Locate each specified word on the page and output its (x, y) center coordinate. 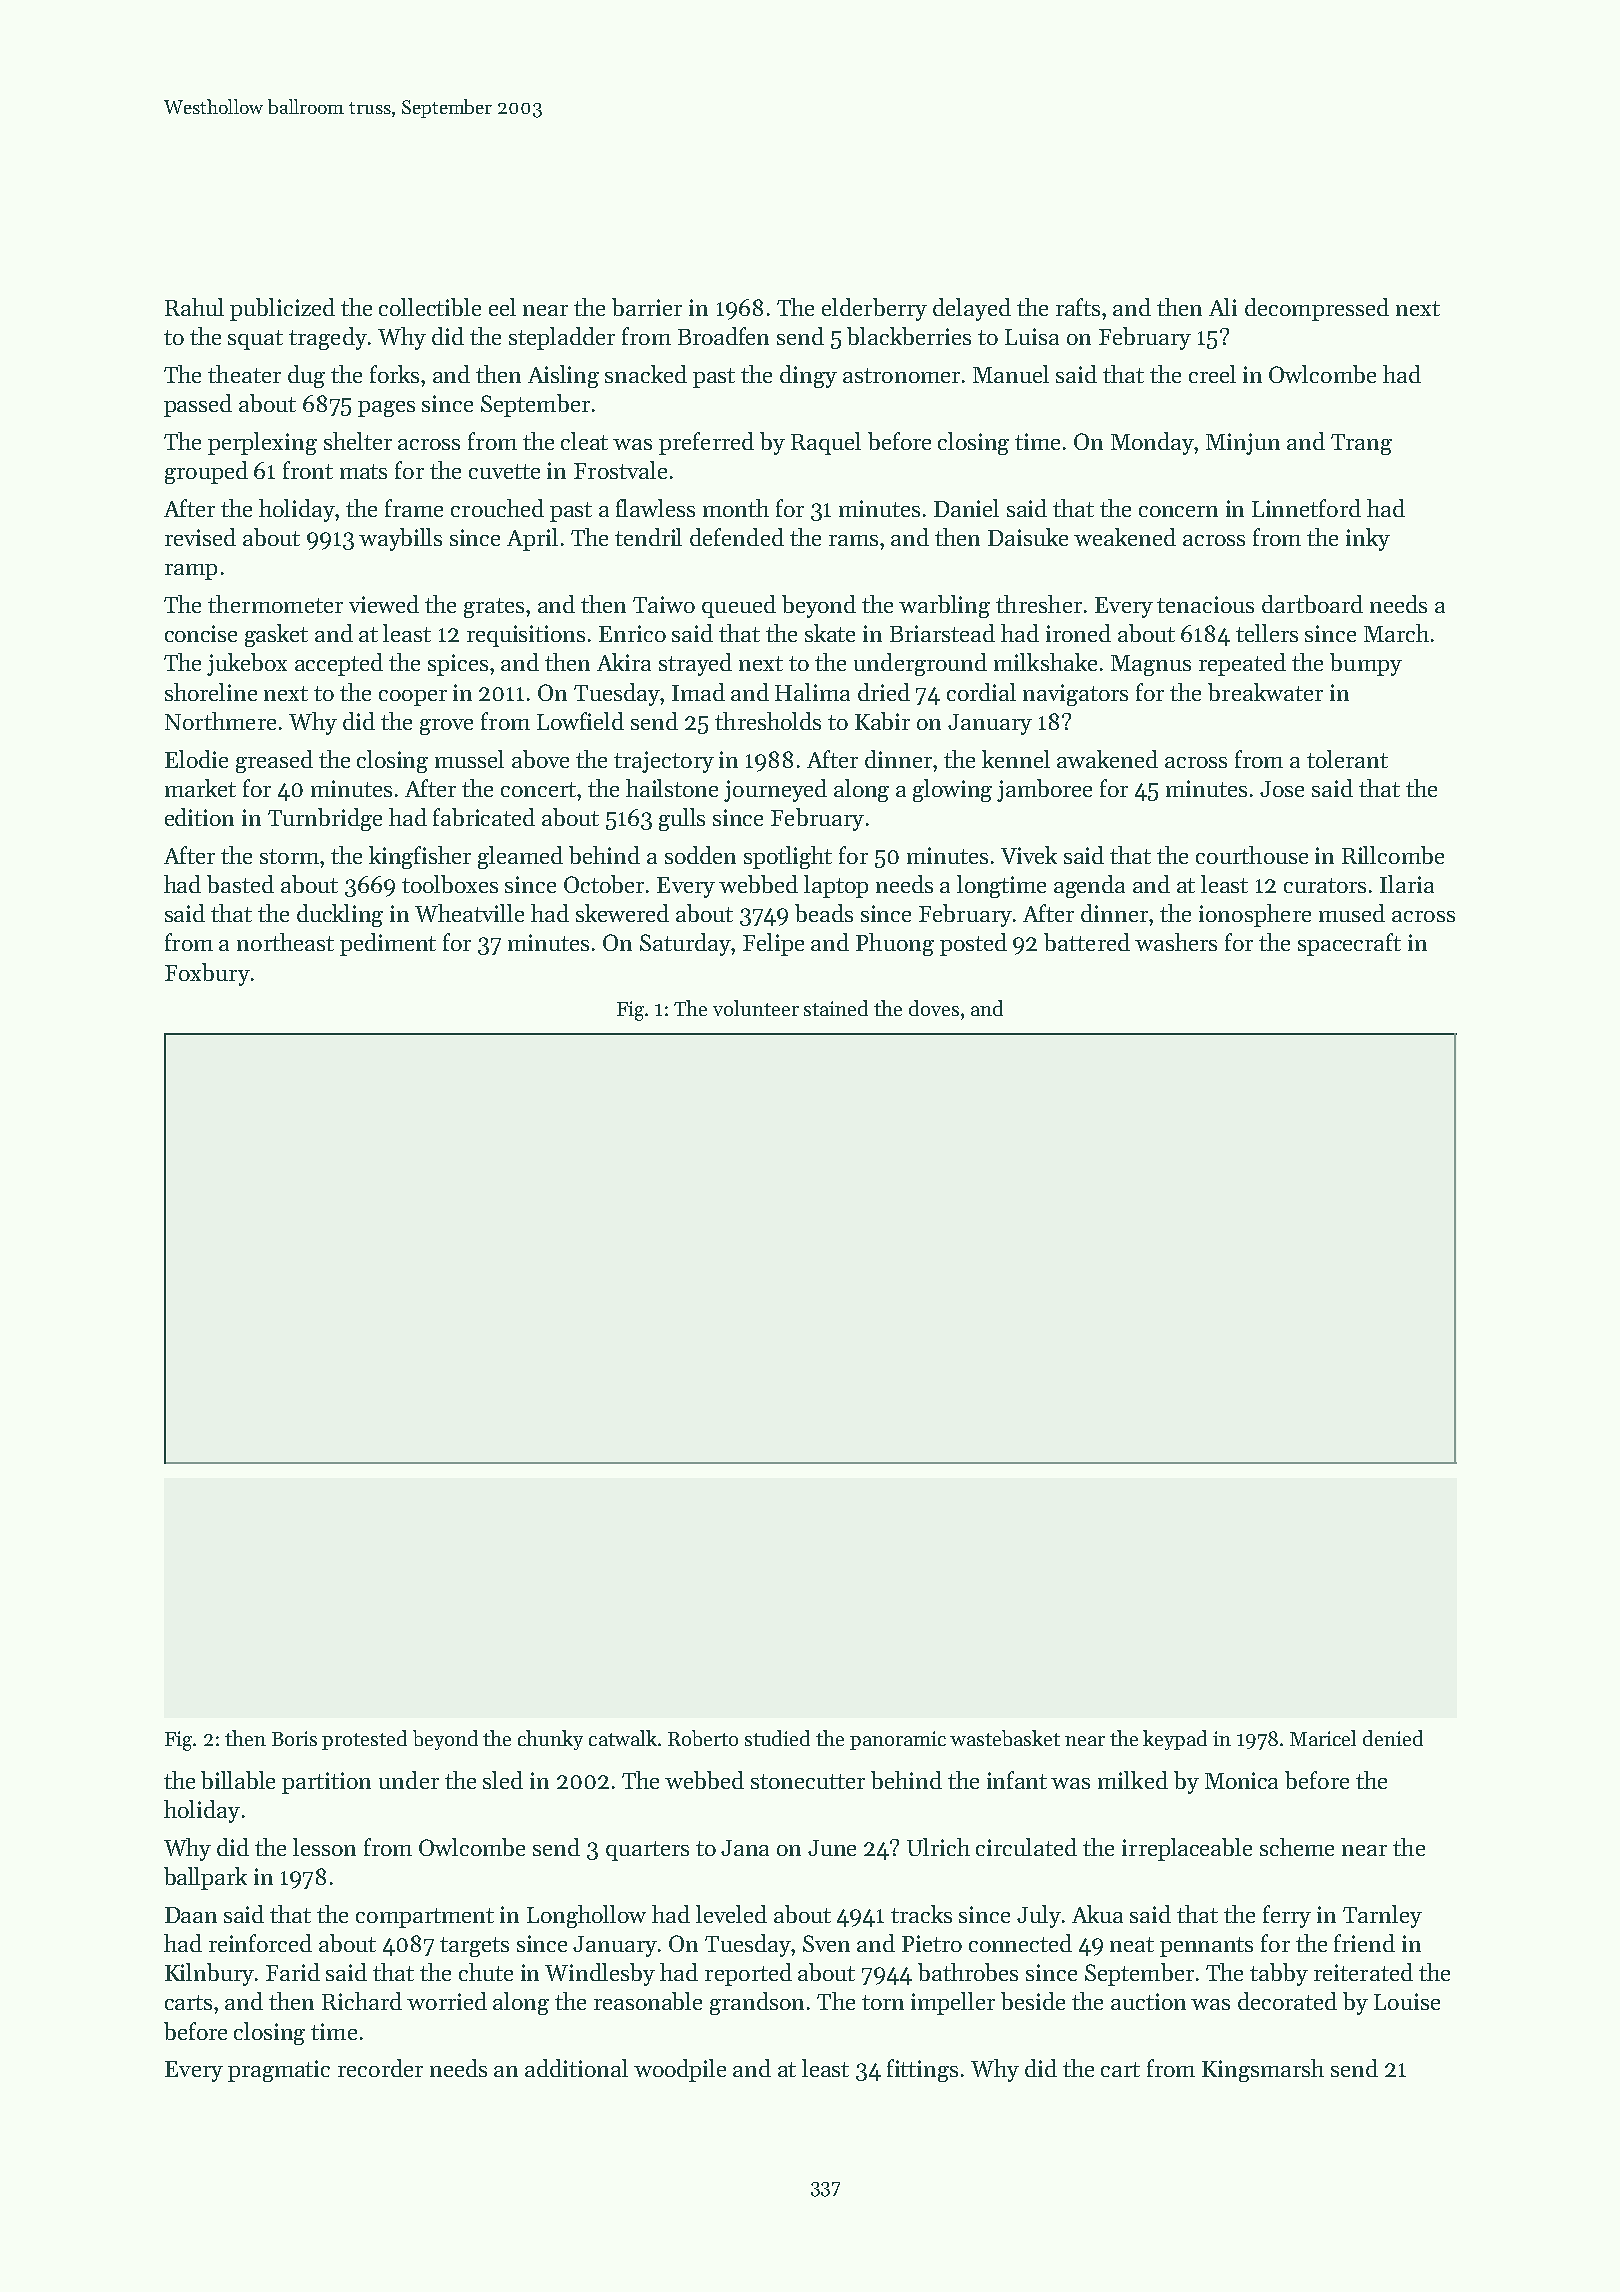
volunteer (756, 1008)
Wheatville (469, 913)
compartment (425, 1918)
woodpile (680, 2070)
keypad (1175, 1740)
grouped (206, 472)
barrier (647, 307)
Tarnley (1382, 1916)
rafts (1078, 307)
